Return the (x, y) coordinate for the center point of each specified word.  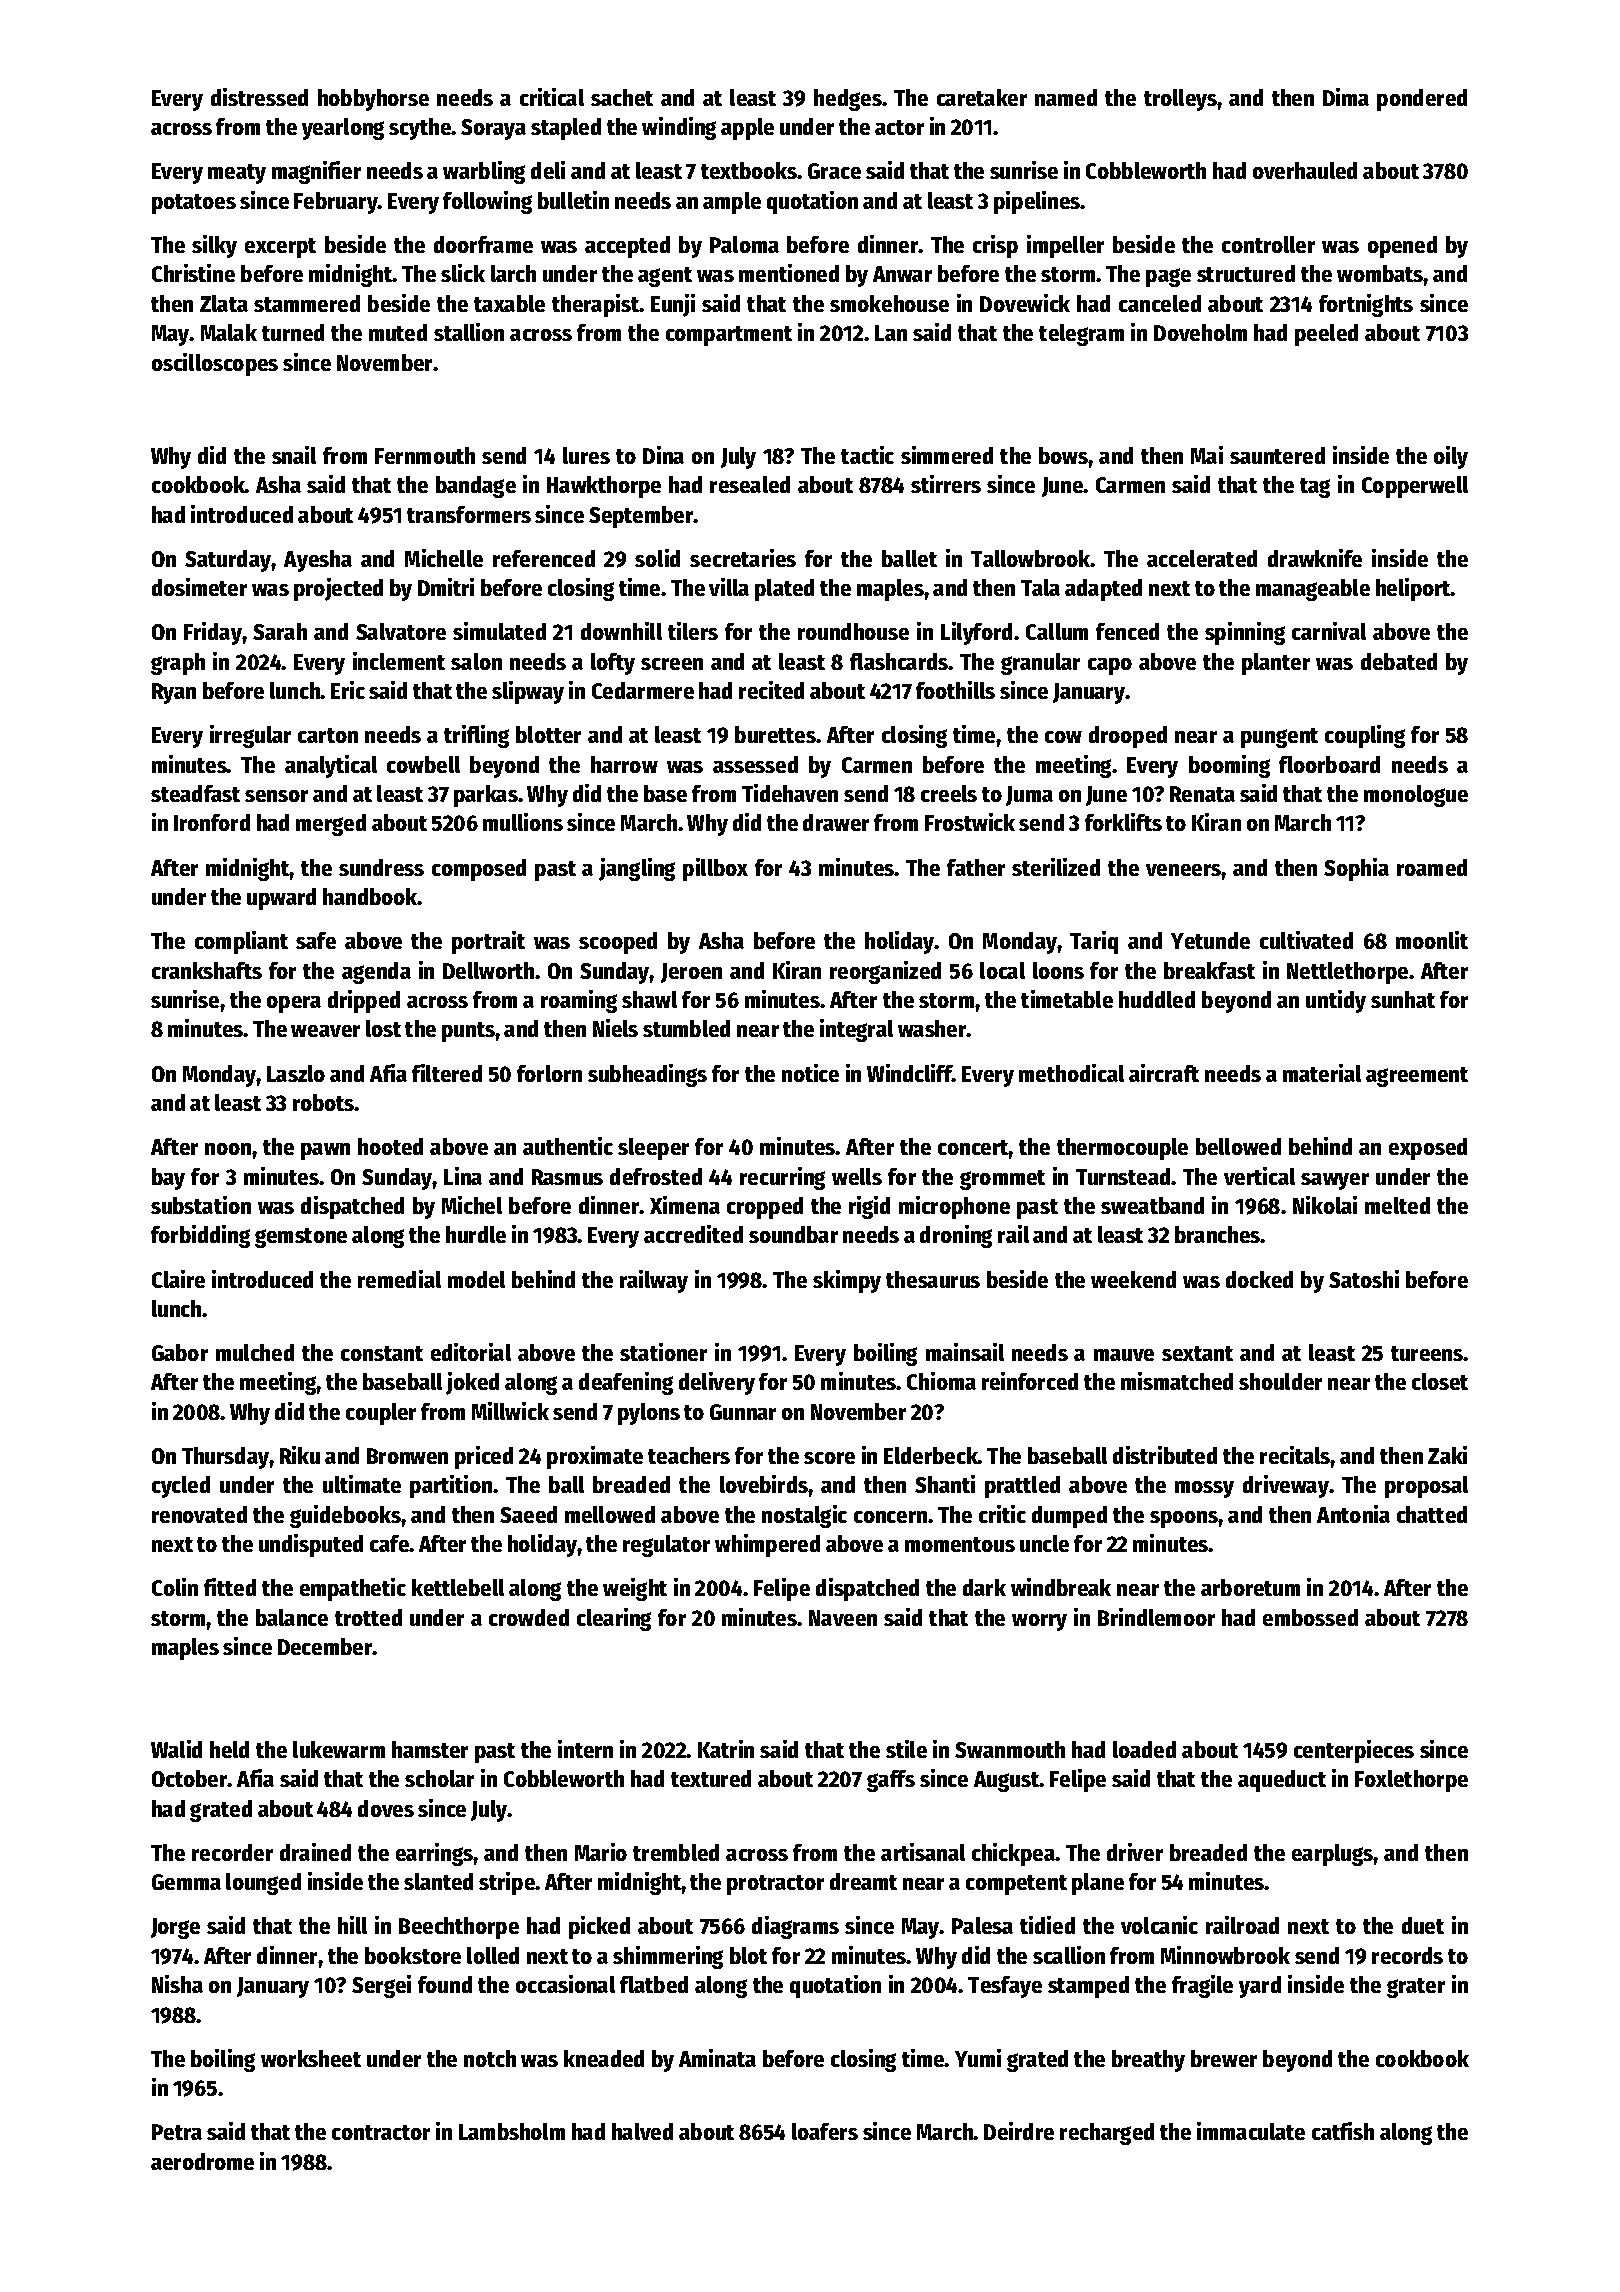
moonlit (1432, 940)
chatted (1432, 1514)
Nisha (177, 1984)
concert (973, 1147)
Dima (1346, 97)
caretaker (982, 97)
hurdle (476, 1234)
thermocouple (1122, 1149)
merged (331, 825)
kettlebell (458, 1587)
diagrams (795, 1927)
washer (932, 1028)
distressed (259, 97)
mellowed (610, 1514)
